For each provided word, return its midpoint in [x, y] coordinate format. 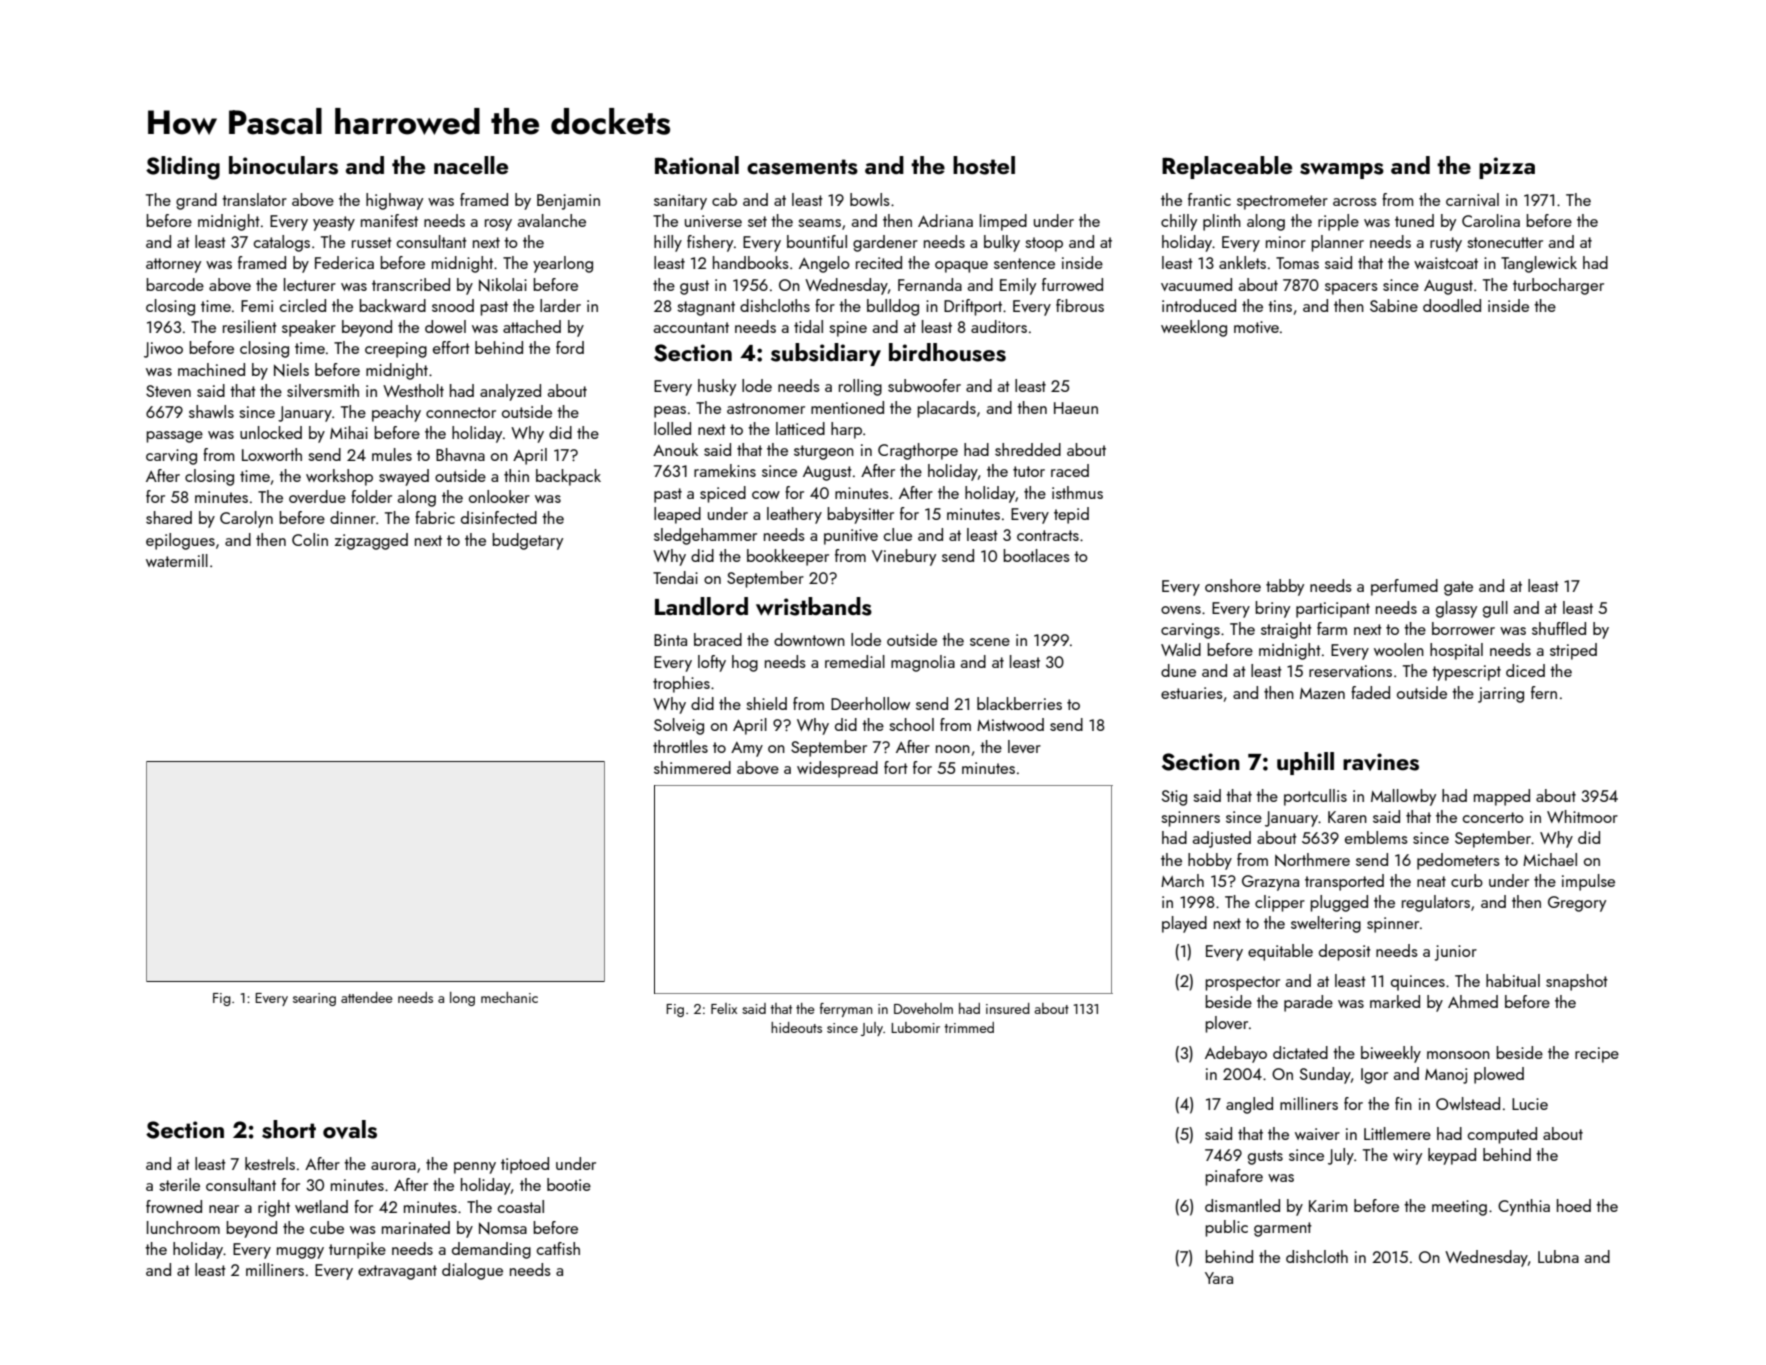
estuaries [1192, 693]
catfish [558, 1248]
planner [1337, 243]
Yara [1219, 1278]
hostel [984, 165]
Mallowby [1403, 797]
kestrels [270, 1163]
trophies [681, 684]
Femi [257, 306]
